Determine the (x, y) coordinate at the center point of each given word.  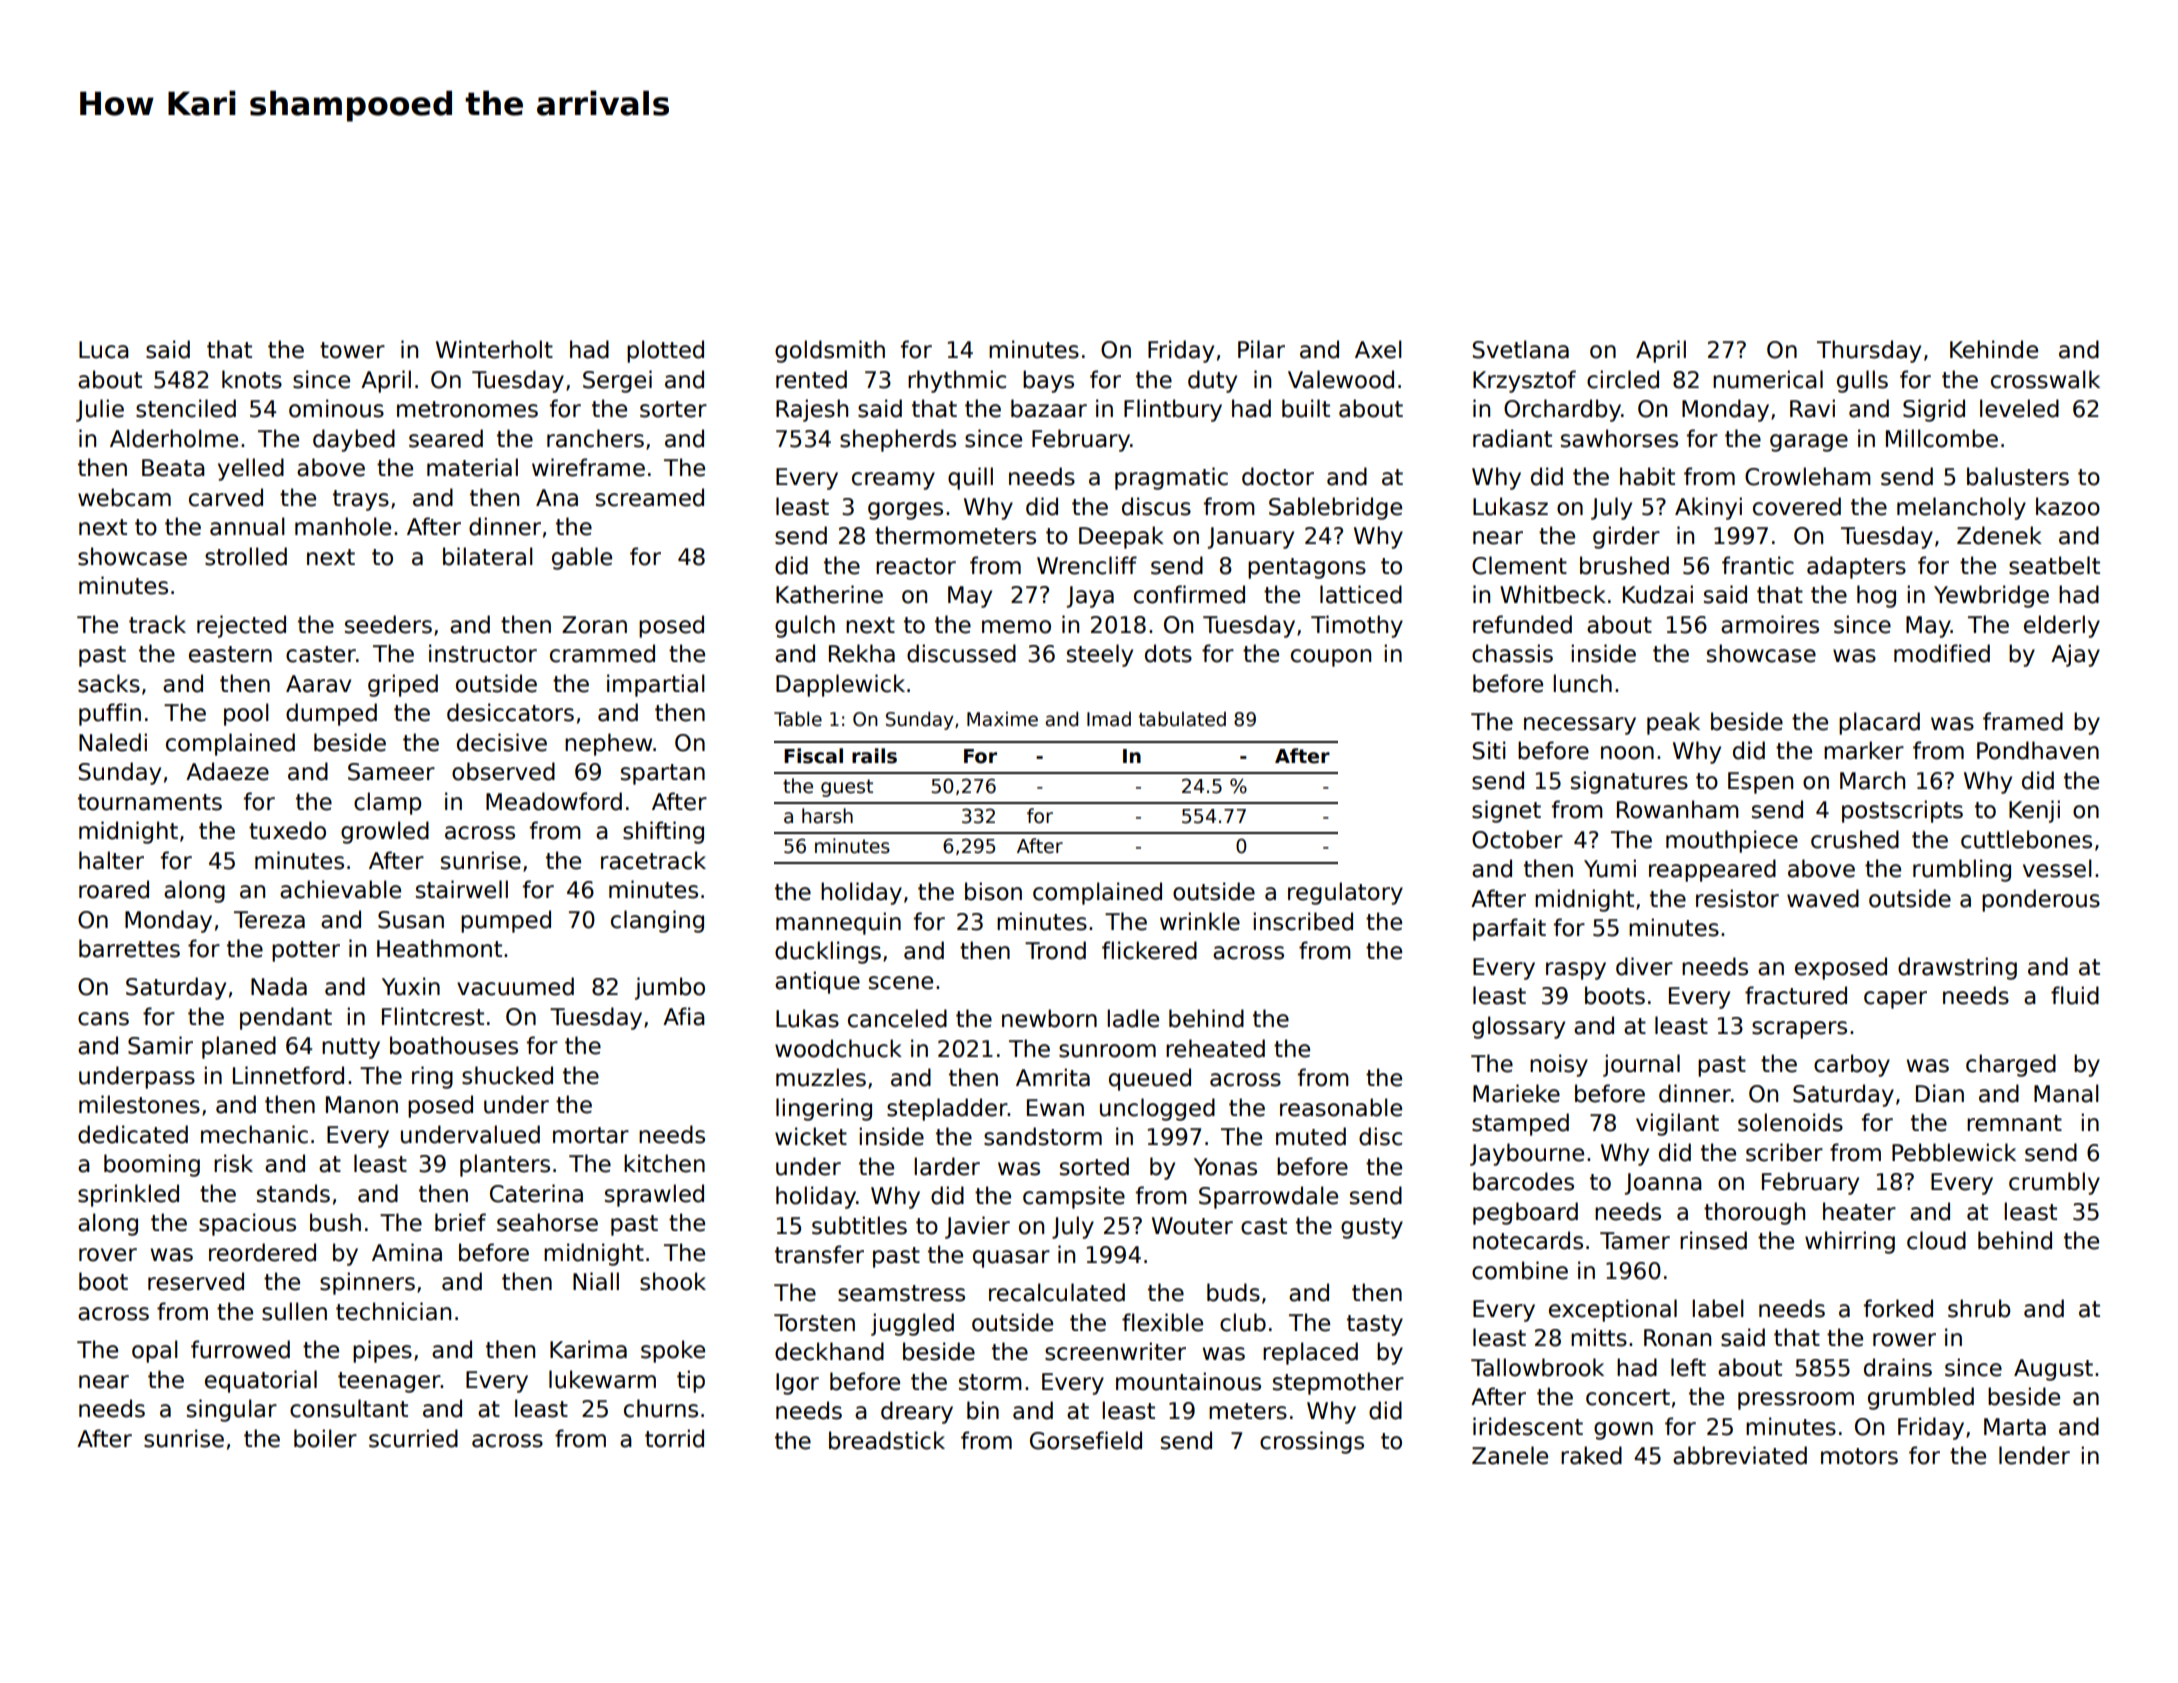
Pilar (1261, 349)
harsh (827, 816)
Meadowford (554, 801)
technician (393, 1311)
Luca (104, 350)
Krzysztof (1524, 381)
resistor (1737, 898)
